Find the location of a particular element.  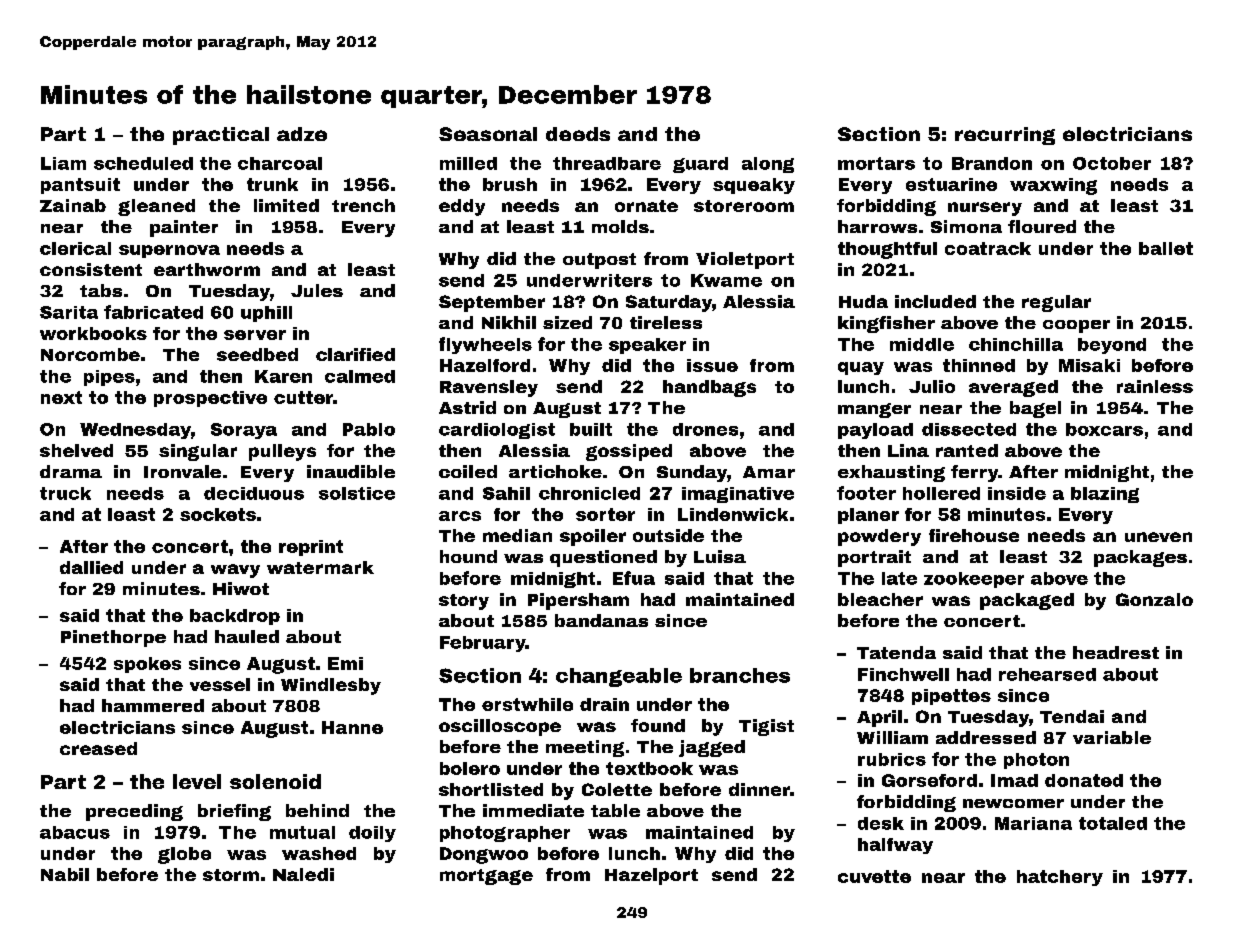

threadbare is located at coordinates (607, 163).
